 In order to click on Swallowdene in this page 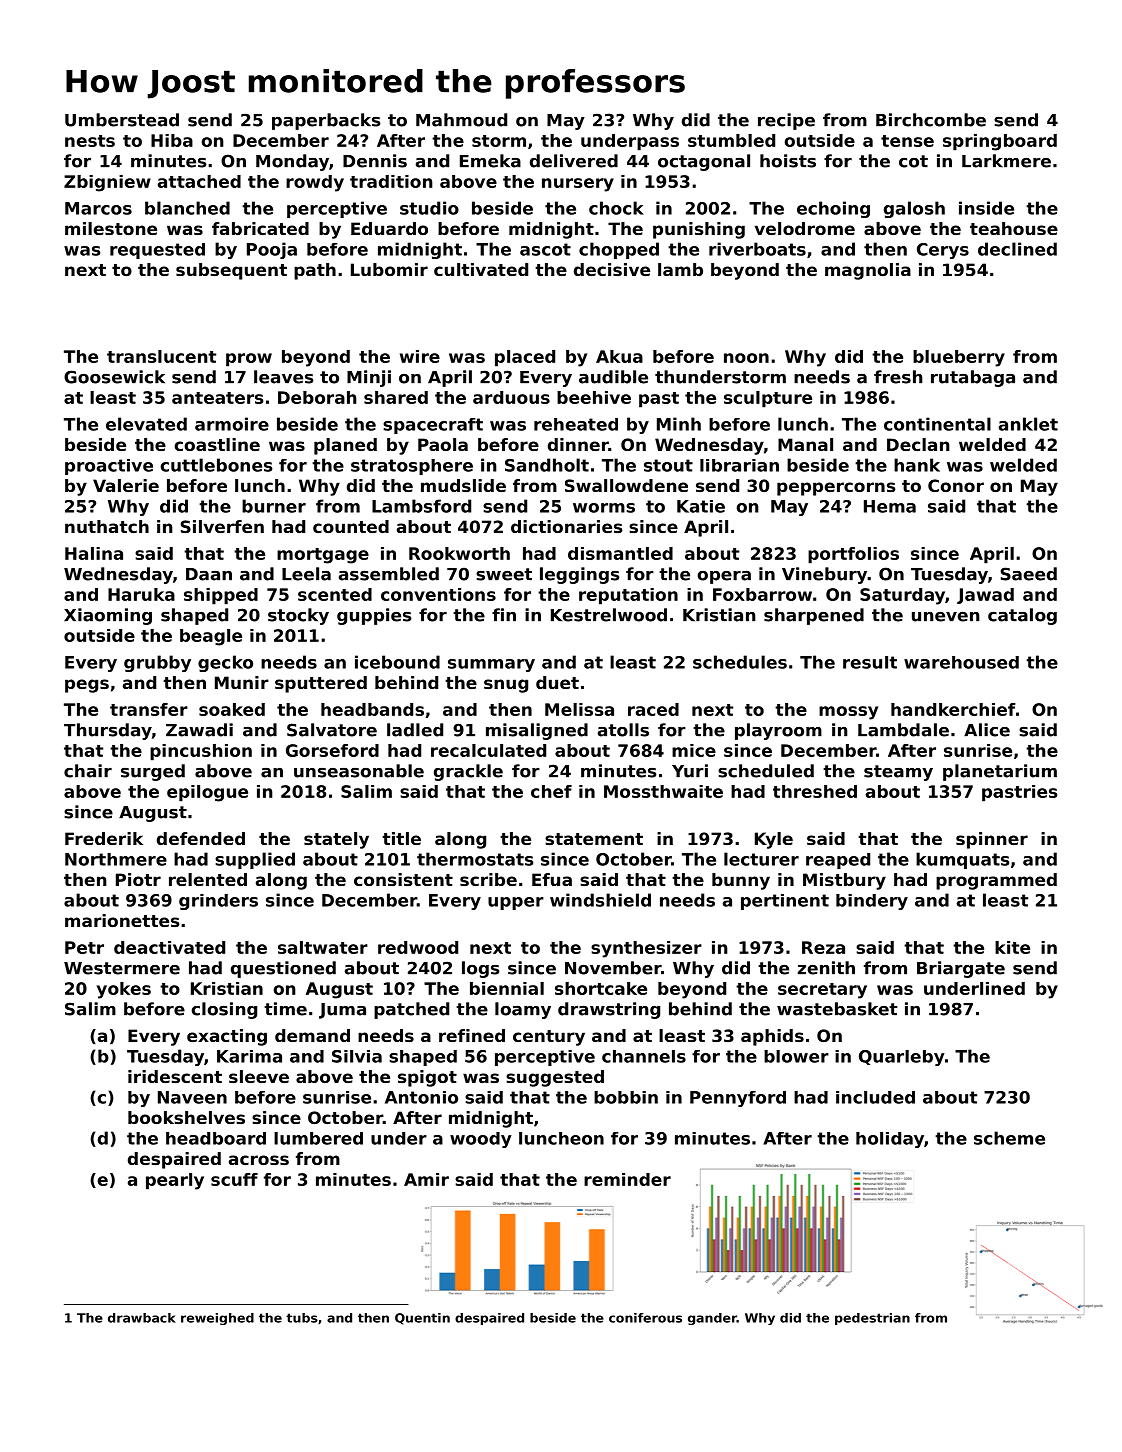, I will do `click(626, 485)`.
